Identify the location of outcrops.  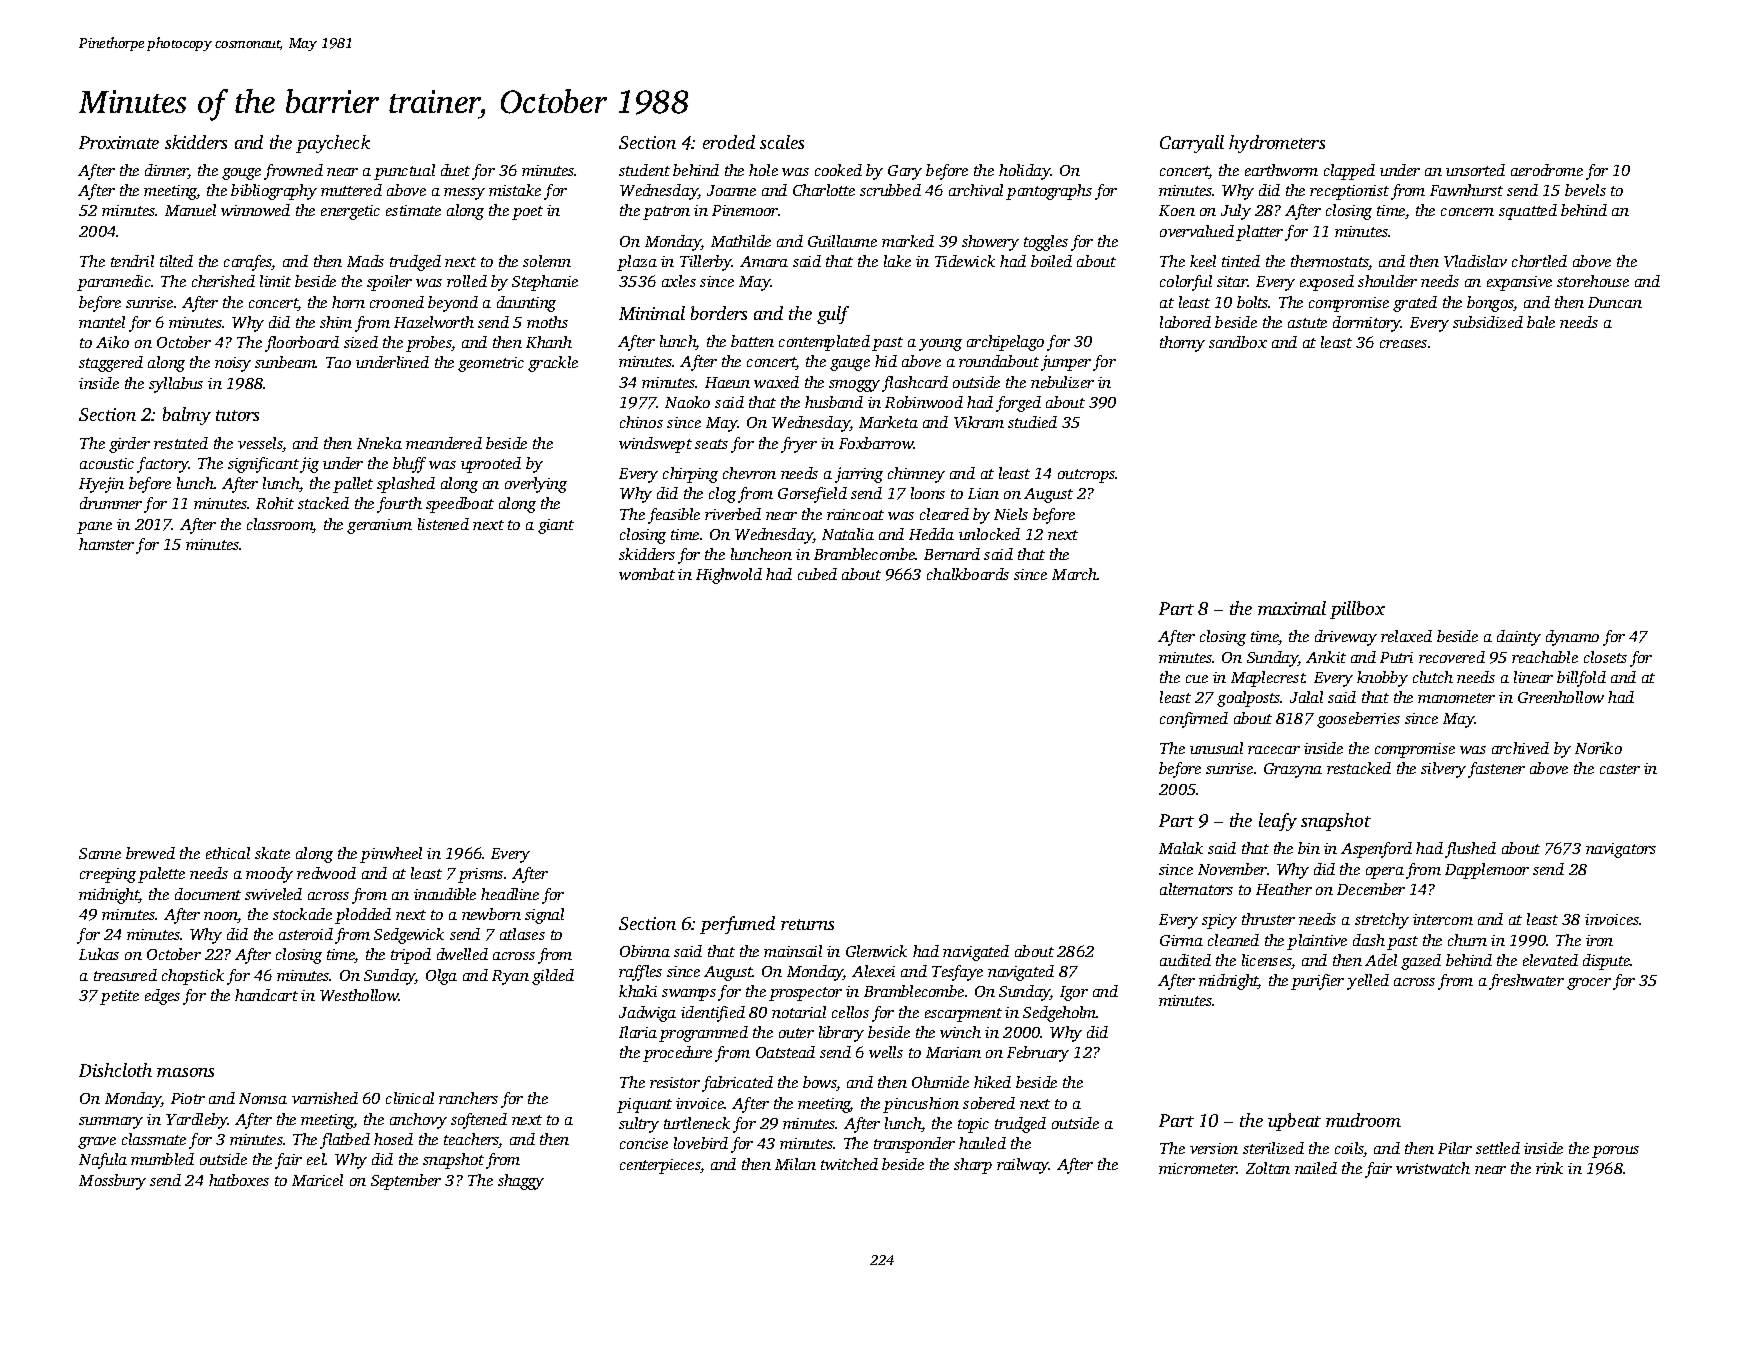
(1086, 476).
